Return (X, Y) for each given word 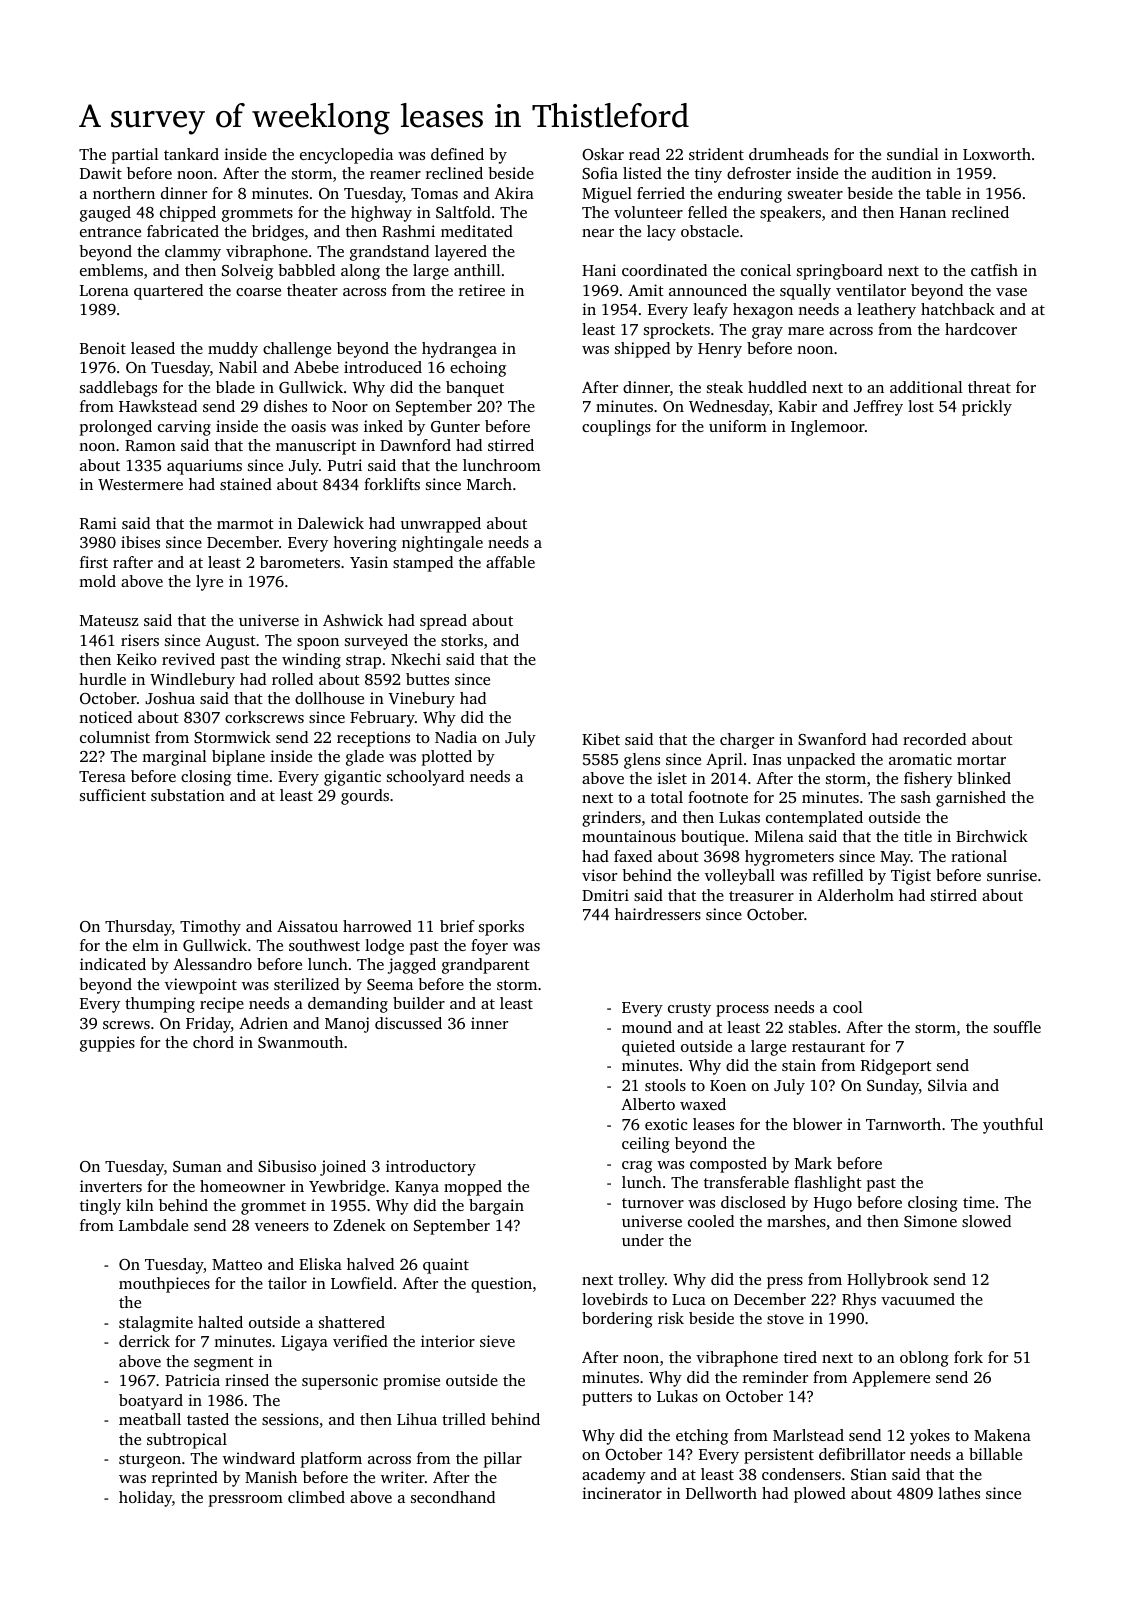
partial (135, 156)
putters (607, 1399)
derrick (144, 1341)
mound (647, 1027)
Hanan (923, 212)
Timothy (210, 928)
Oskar (603, 154)
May (895, 858)
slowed (986, 1221)
